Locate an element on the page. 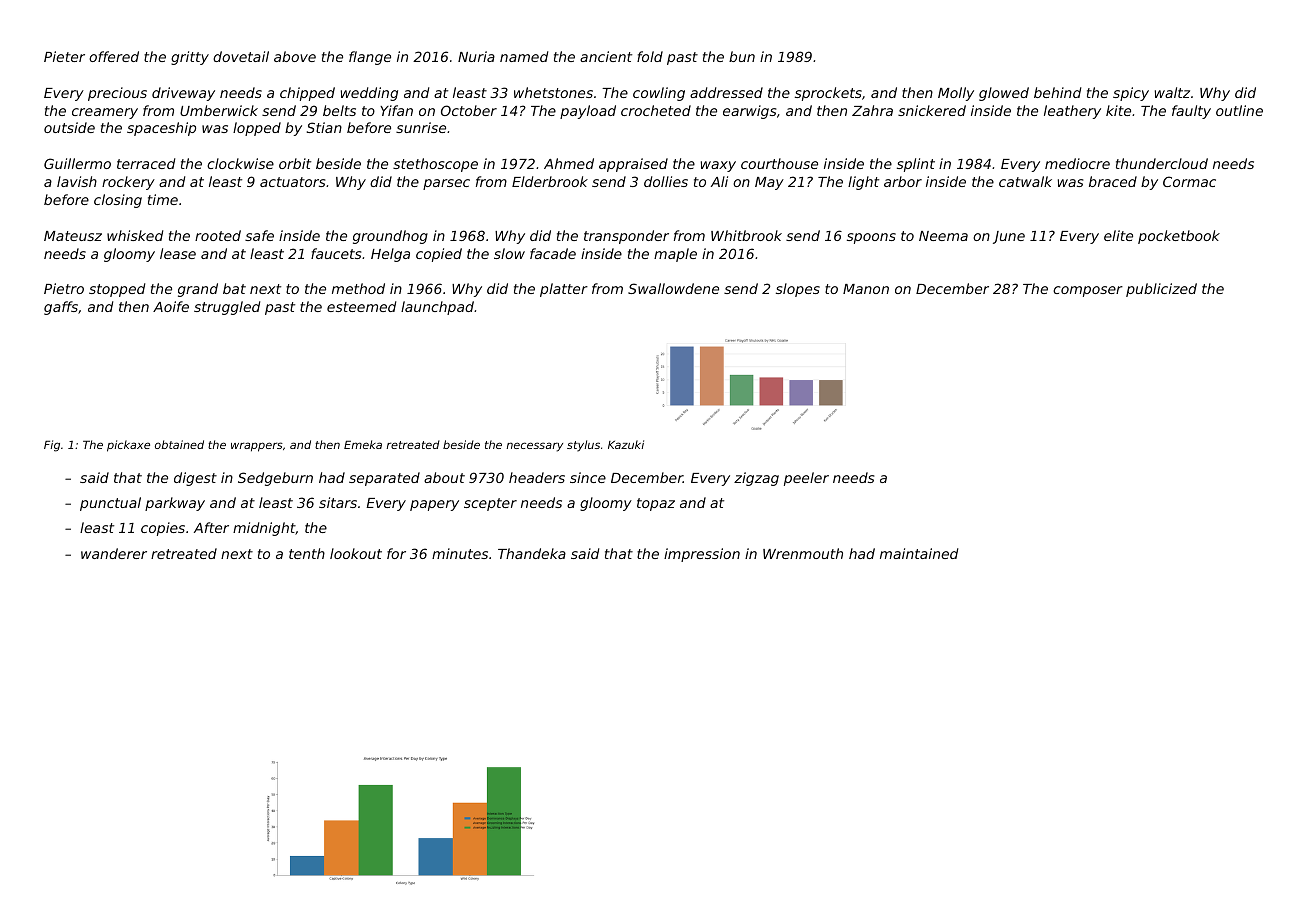 The height and width of the document is (924, 1308). fold is located at coordinates (650, 56).
